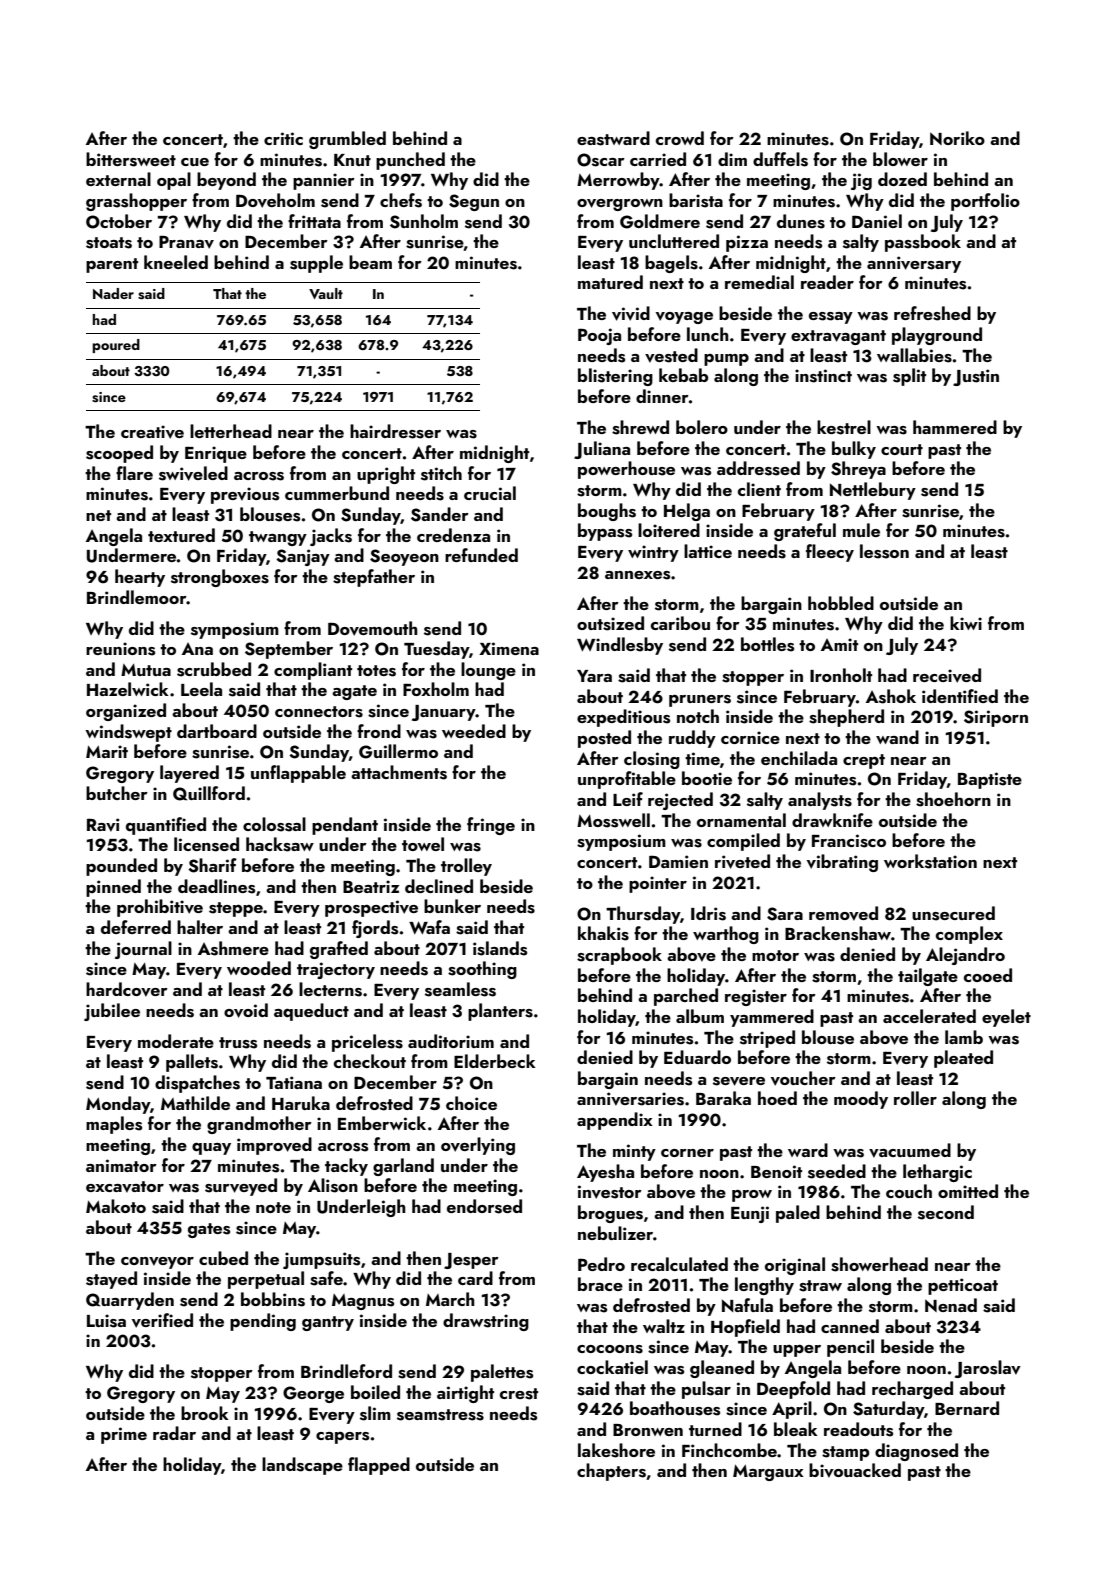 This page has height=1580, width=1117. What do you see at coordinates (953, 913) in the page?
I see `unsecured` at bounding box center [953, 913].
